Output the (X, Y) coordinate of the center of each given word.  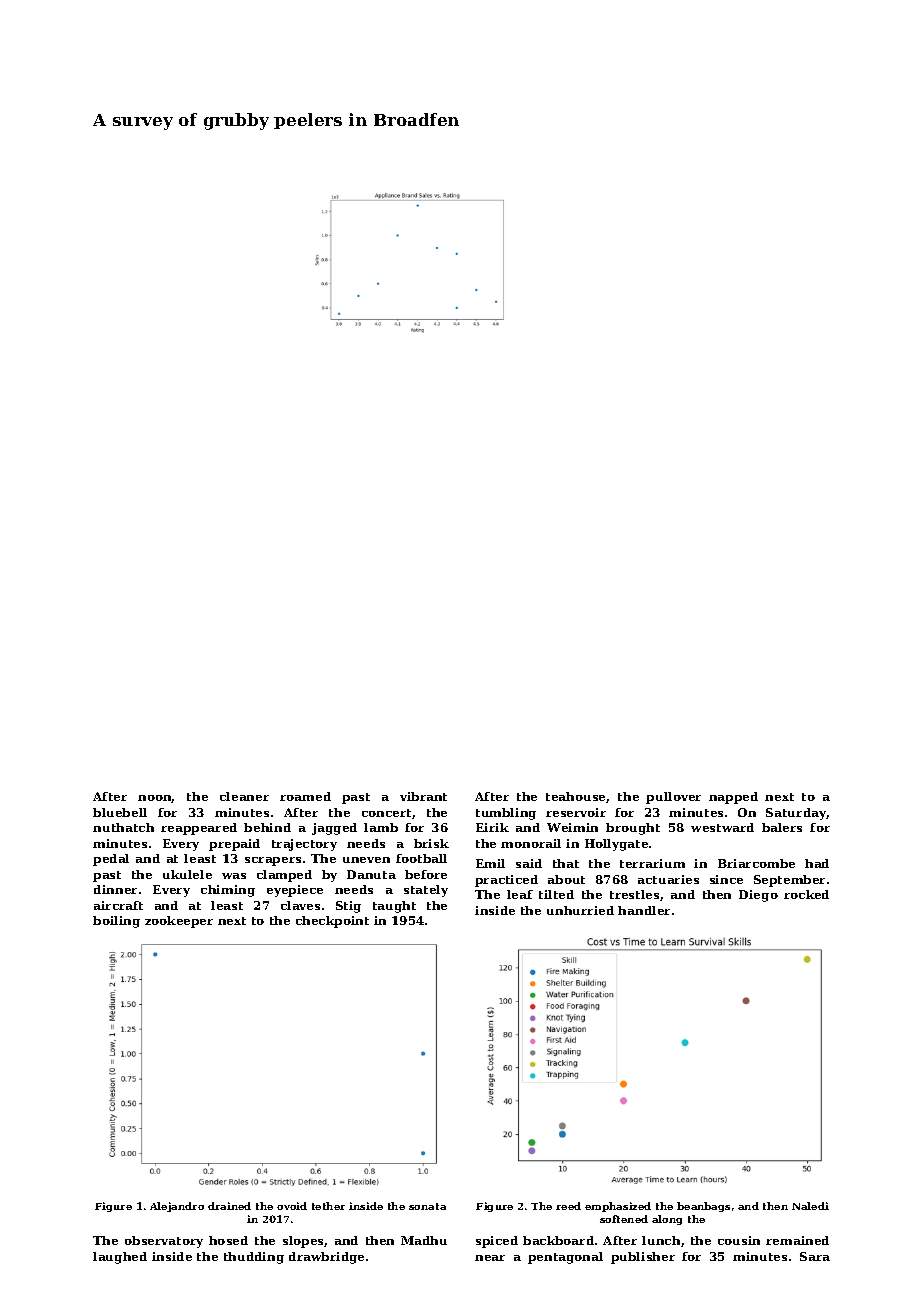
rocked (806, 894)
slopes (303, 1242)
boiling (116, 922)
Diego (758, 896)
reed (568, 1206)
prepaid (234, 845)
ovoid (292, 1206)
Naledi (810, 1206)
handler (644, 910)
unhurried (580, 910)
